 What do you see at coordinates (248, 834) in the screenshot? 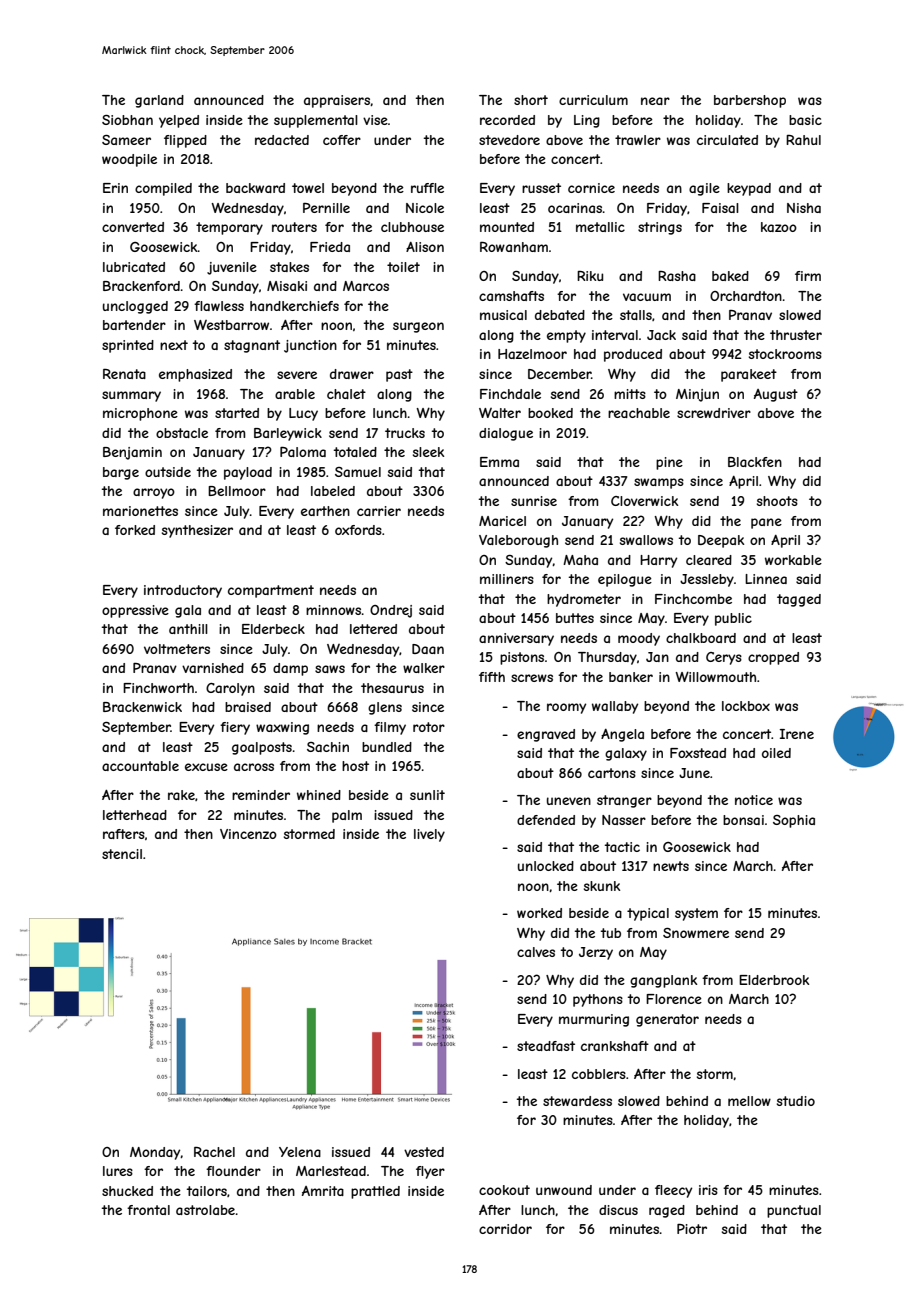
I see `Vincenzo` at bounding box center [248, 834].
